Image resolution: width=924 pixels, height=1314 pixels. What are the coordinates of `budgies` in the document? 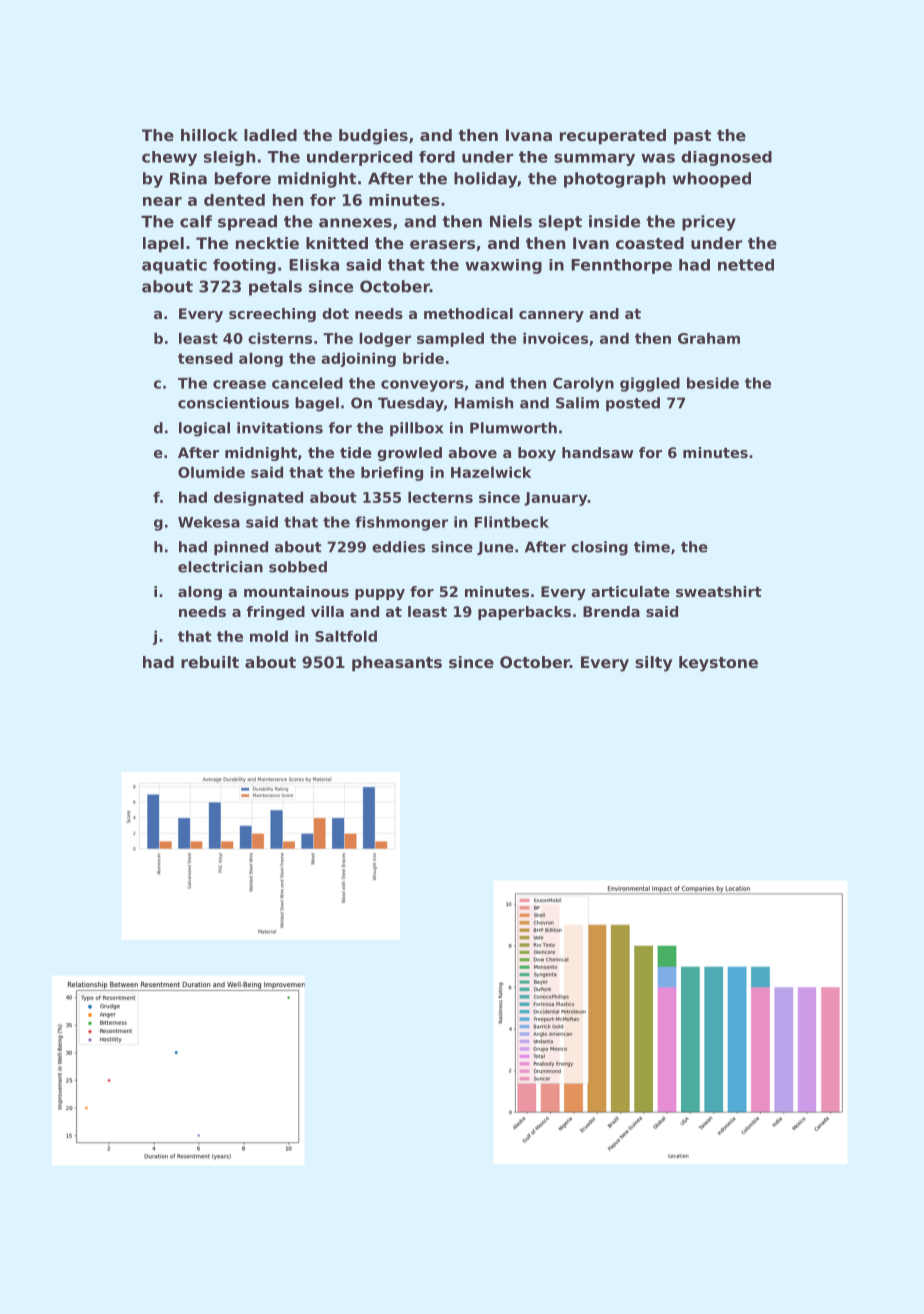 It's located at (373, 137).
